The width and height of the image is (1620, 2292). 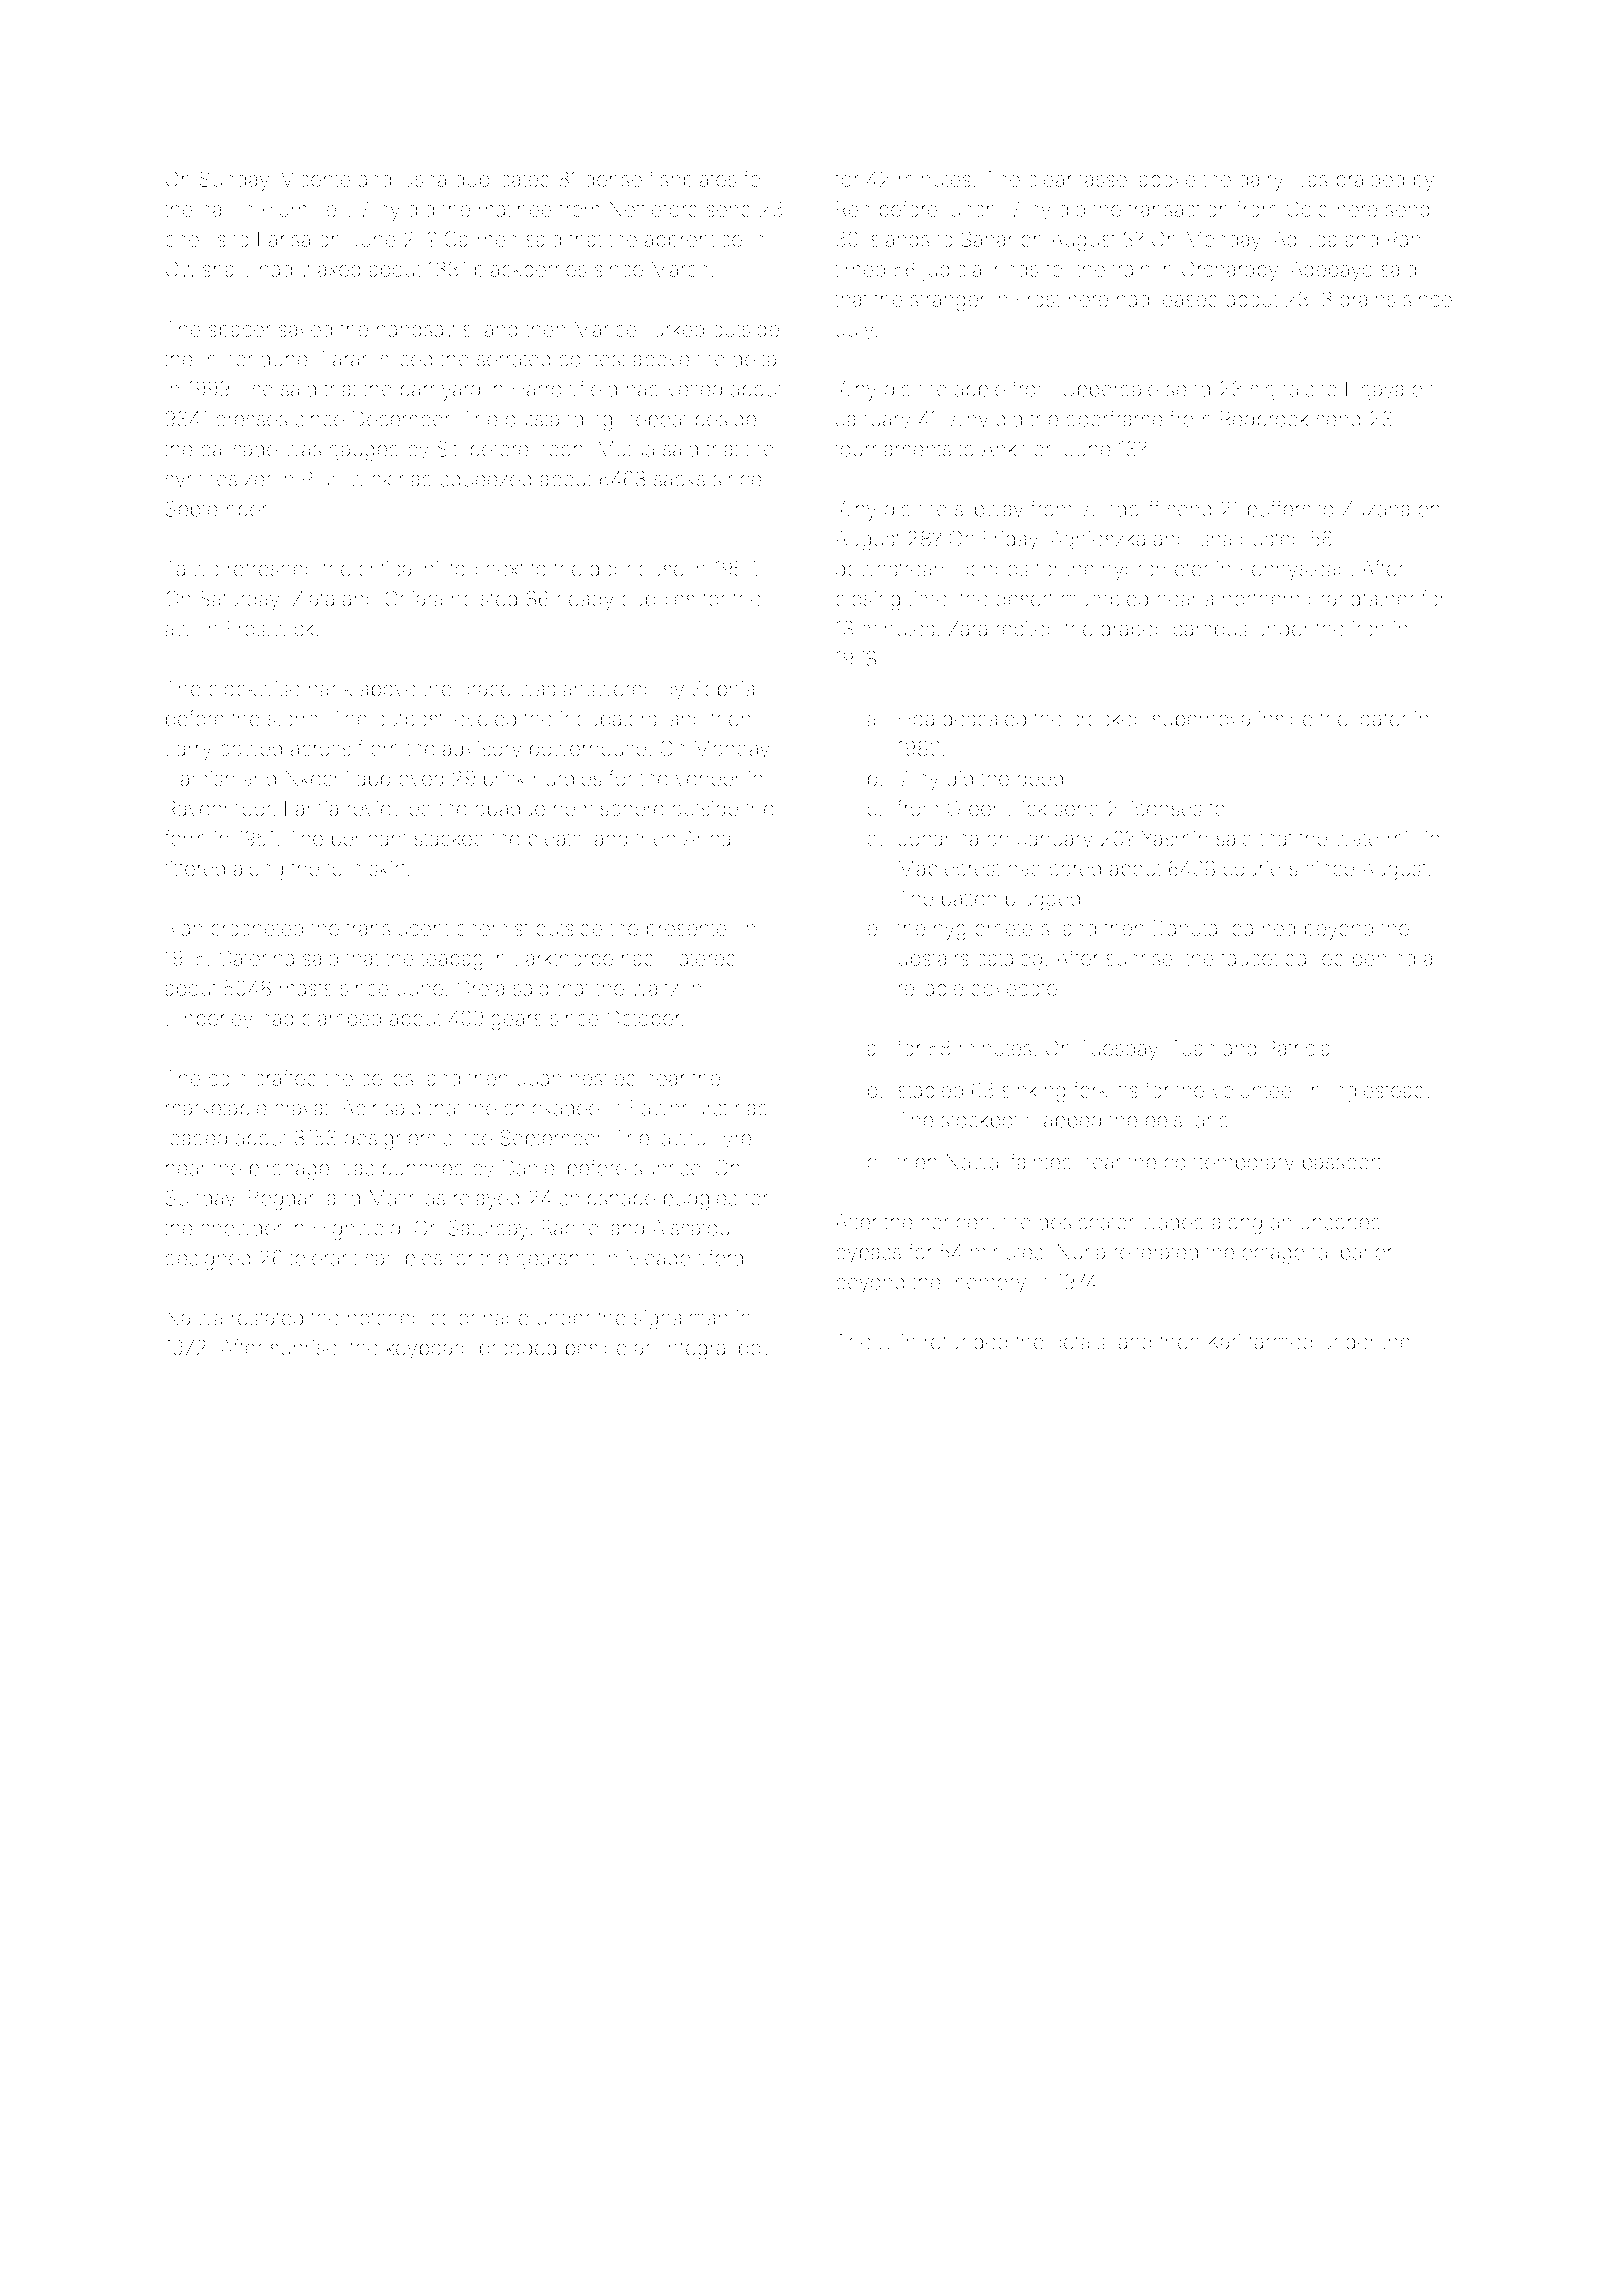 I want to click on Usha, so click(x=423, y=179).
